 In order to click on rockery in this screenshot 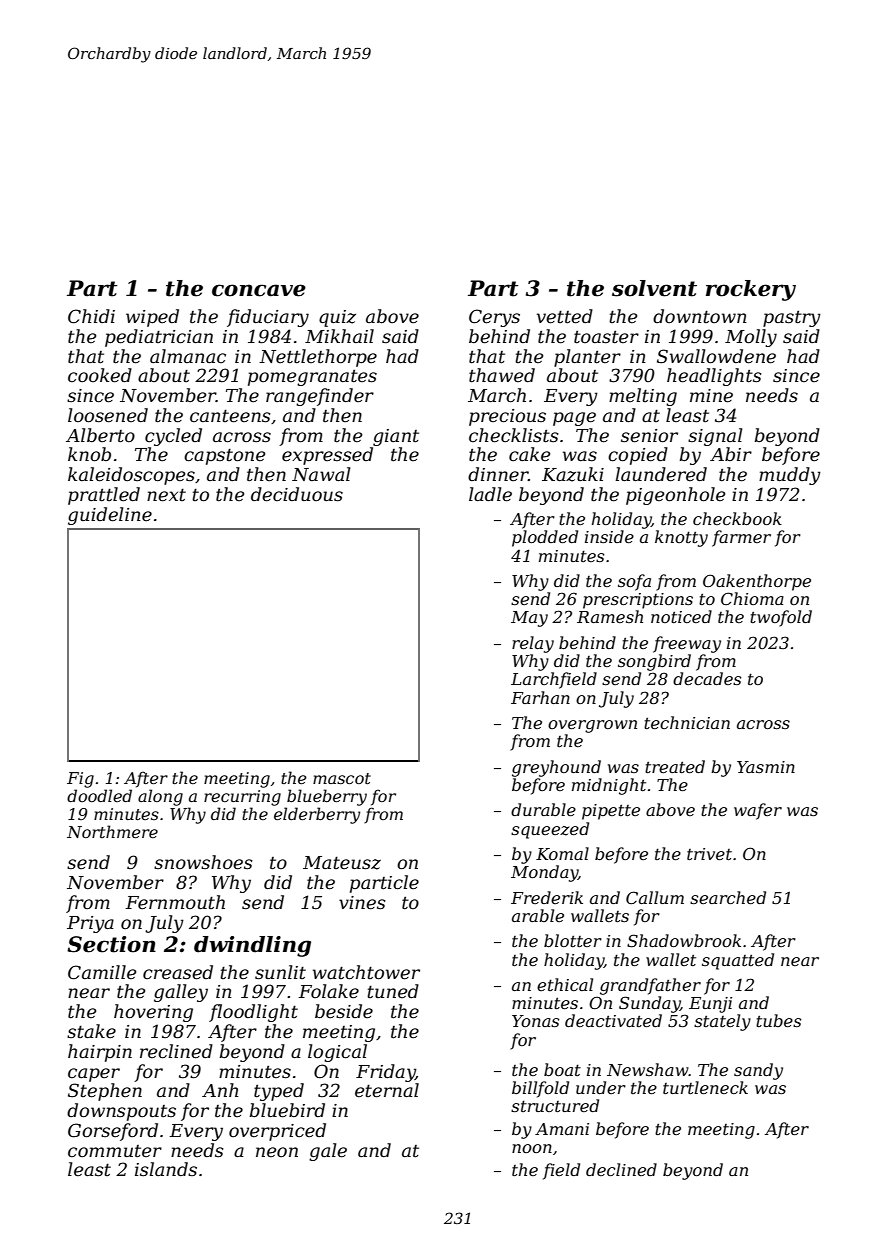, I will do `click(751, 290)`.
